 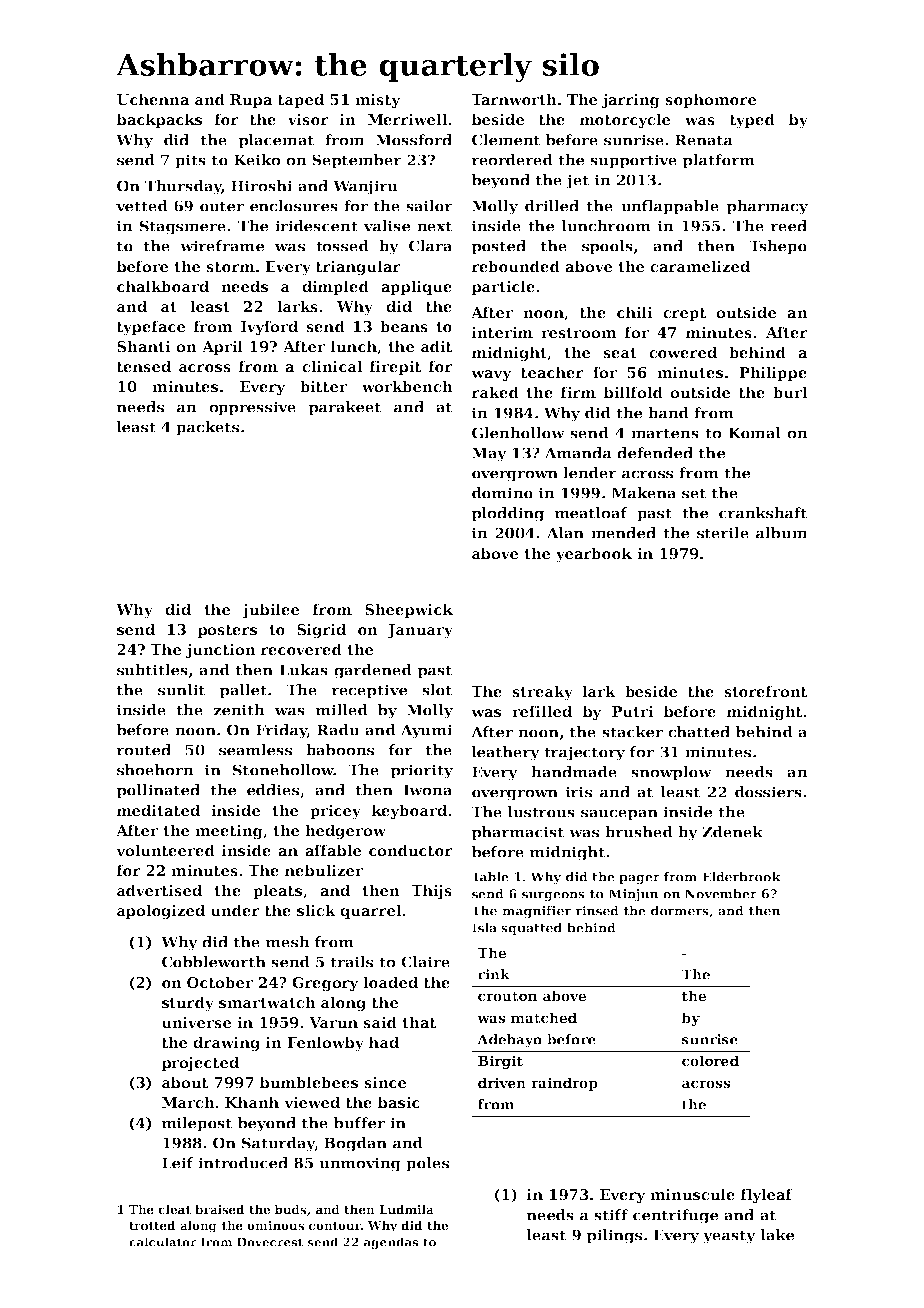 What do you see at coordinates (270, 1242) in the image?
I see `Dovecrest` at bounding box center [270, 1242].
